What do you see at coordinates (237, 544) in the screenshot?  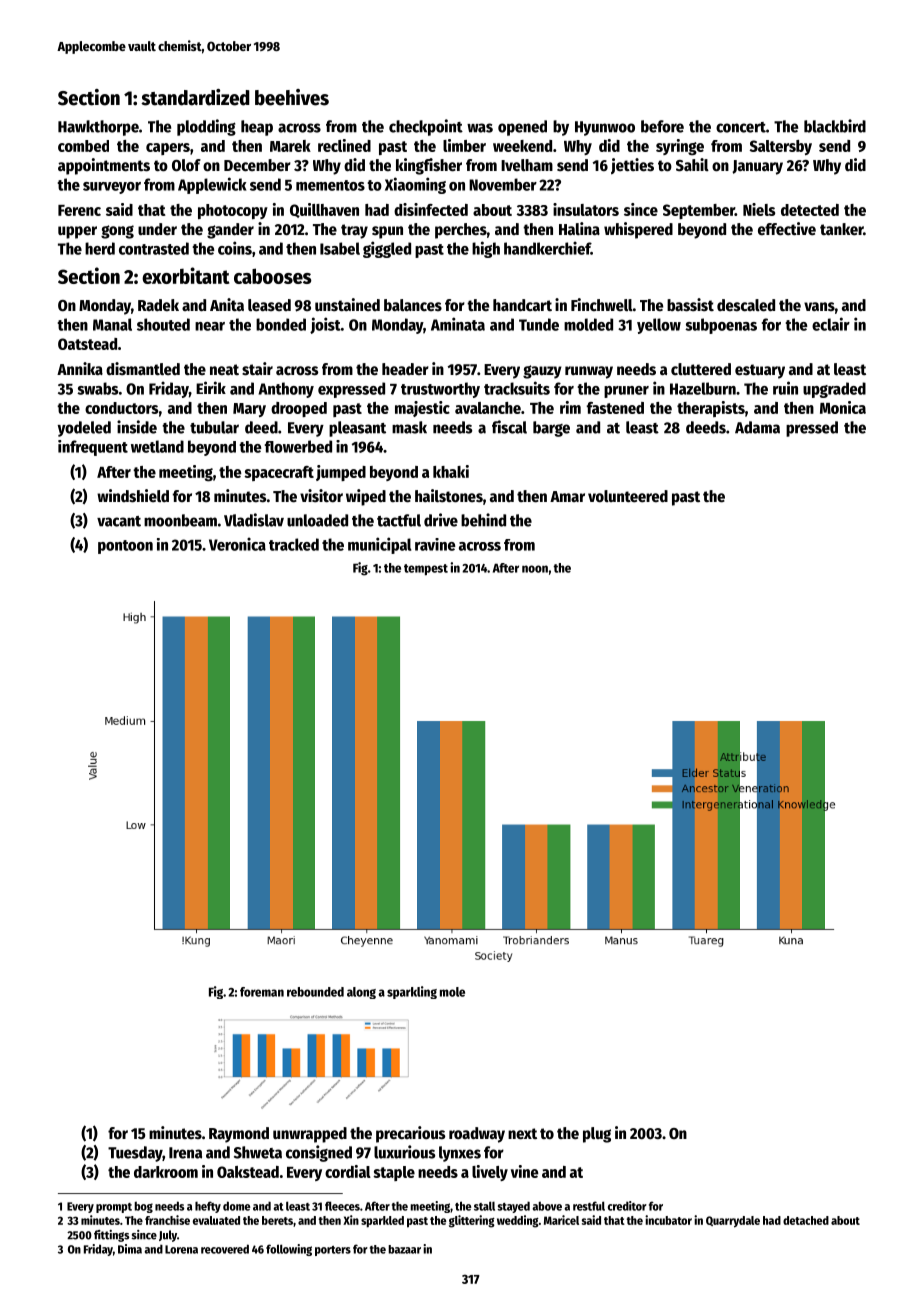 I see `Veronica` at bounding box center [237, 544].
